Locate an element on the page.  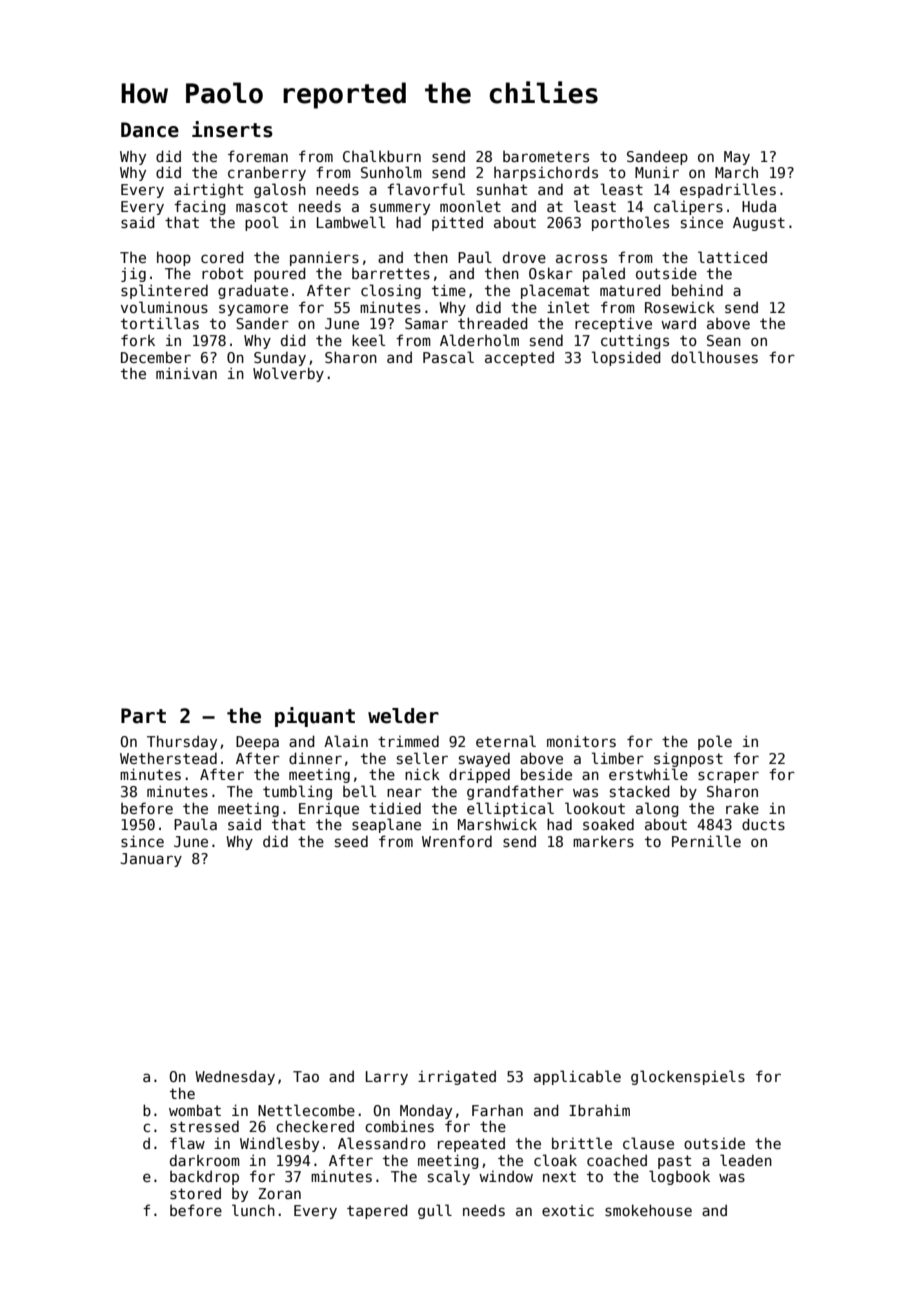
pitted is located at coordinates (457, 223).
